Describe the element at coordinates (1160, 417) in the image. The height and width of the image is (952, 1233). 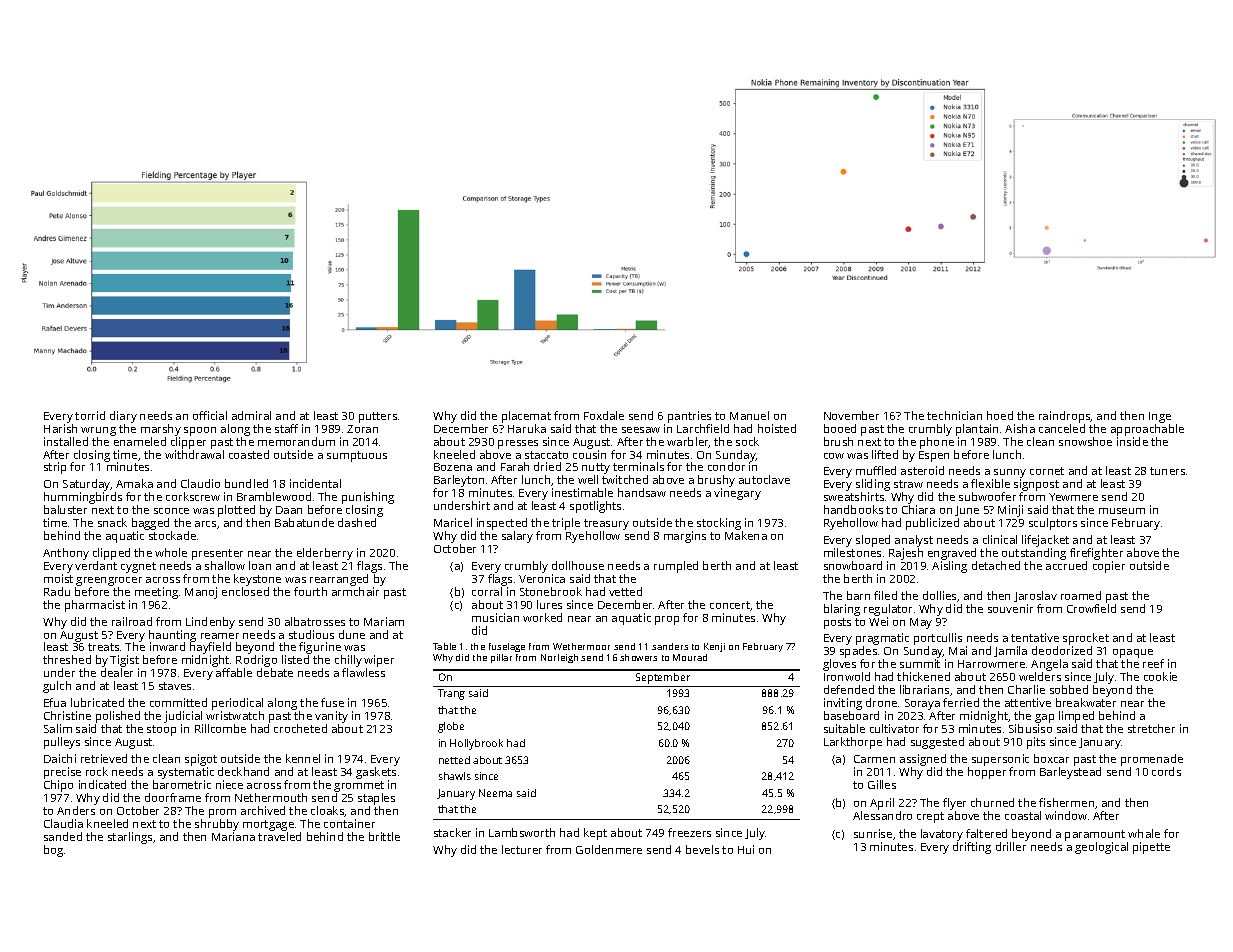
I see `Inge` at that location.
